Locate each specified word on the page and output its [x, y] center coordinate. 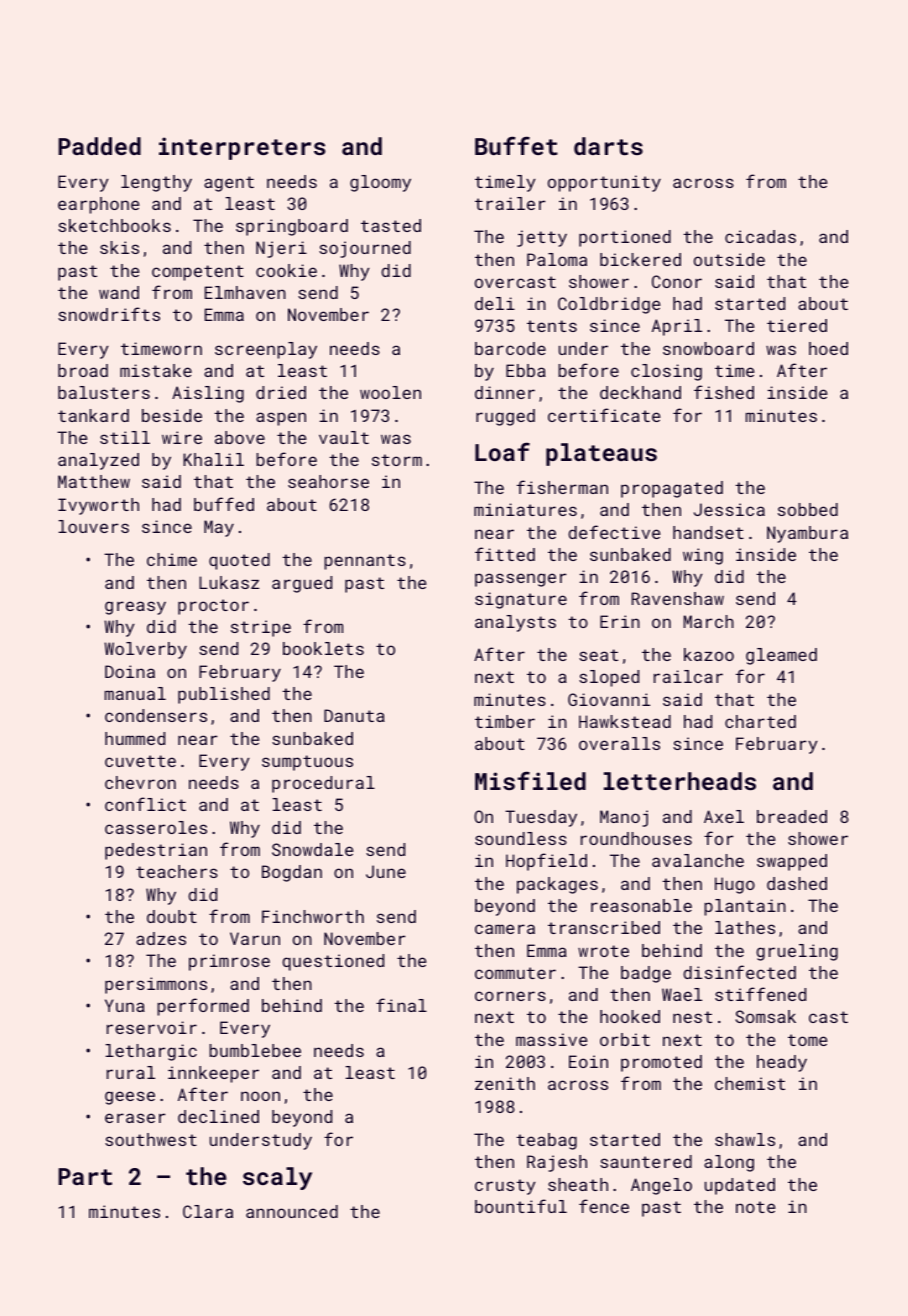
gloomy [380, 183]
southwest [151, 1139]
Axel [724, 816]
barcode [510, 348]
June [386, 871]
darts [608, 146]
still [125, 437]
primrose [229, 962]
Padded [99, 146]
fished [724, 392]
